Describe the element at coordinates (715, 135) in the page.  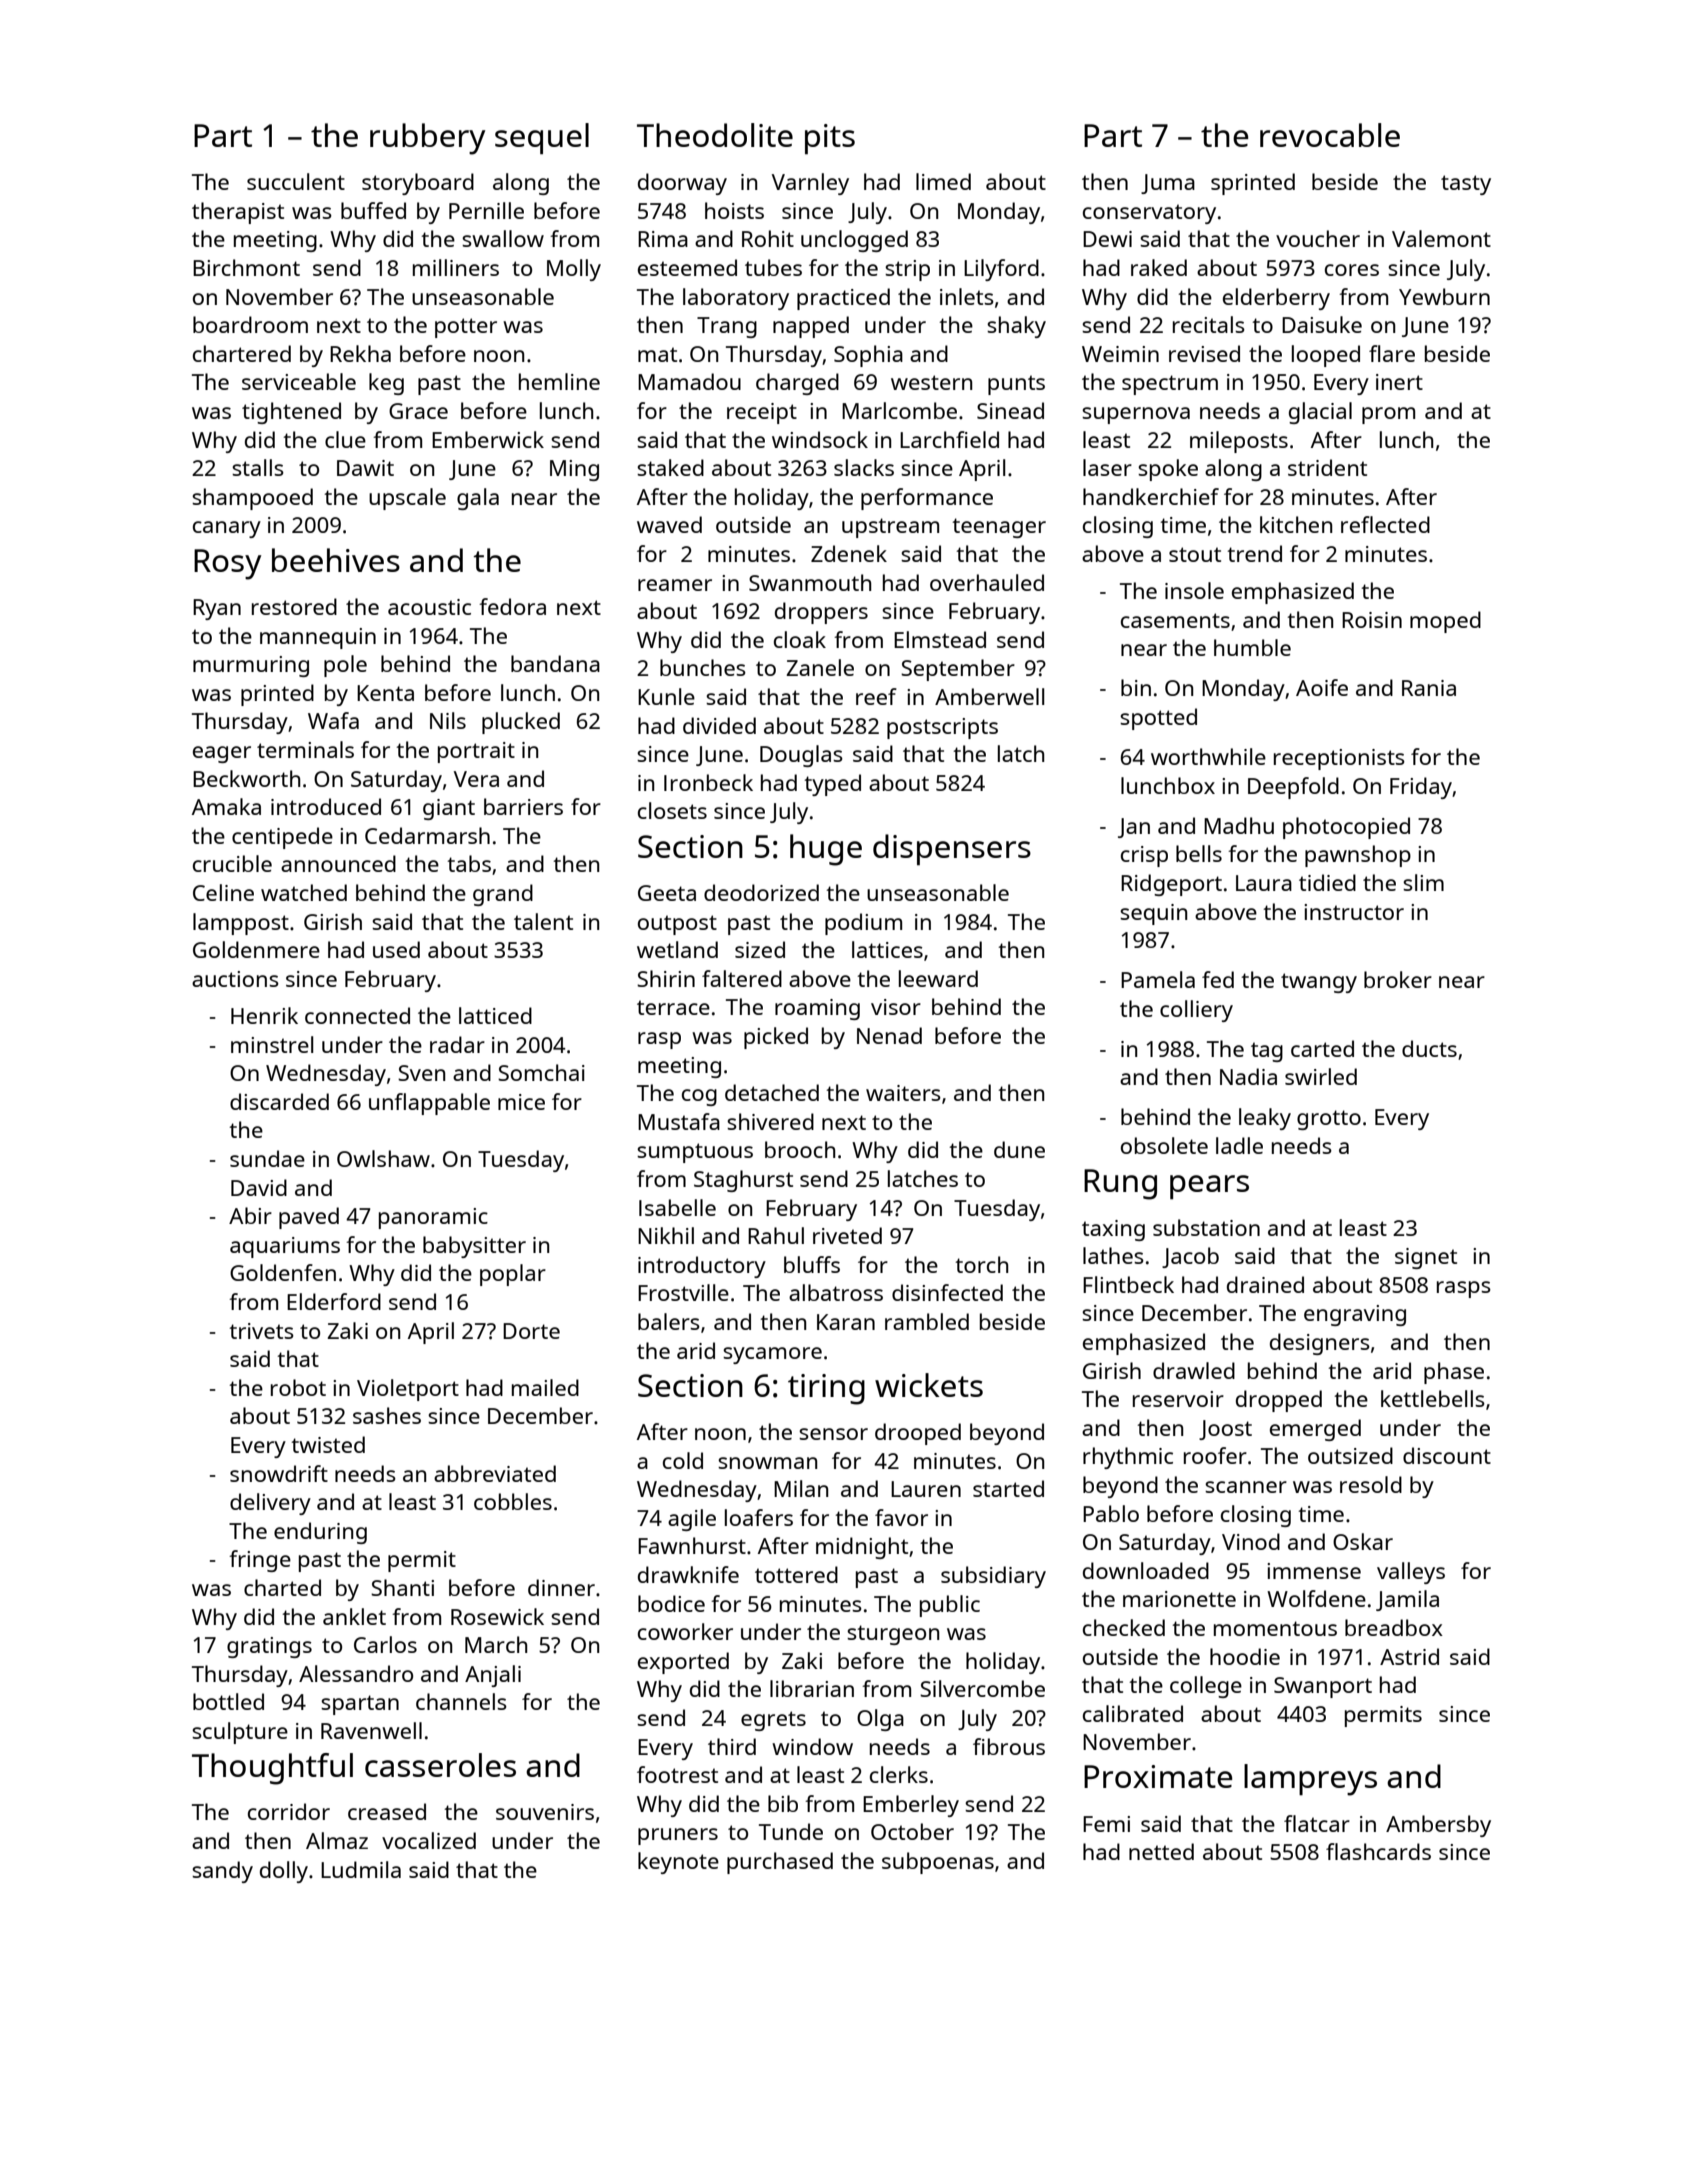
I see `Theodolite` at that location.
